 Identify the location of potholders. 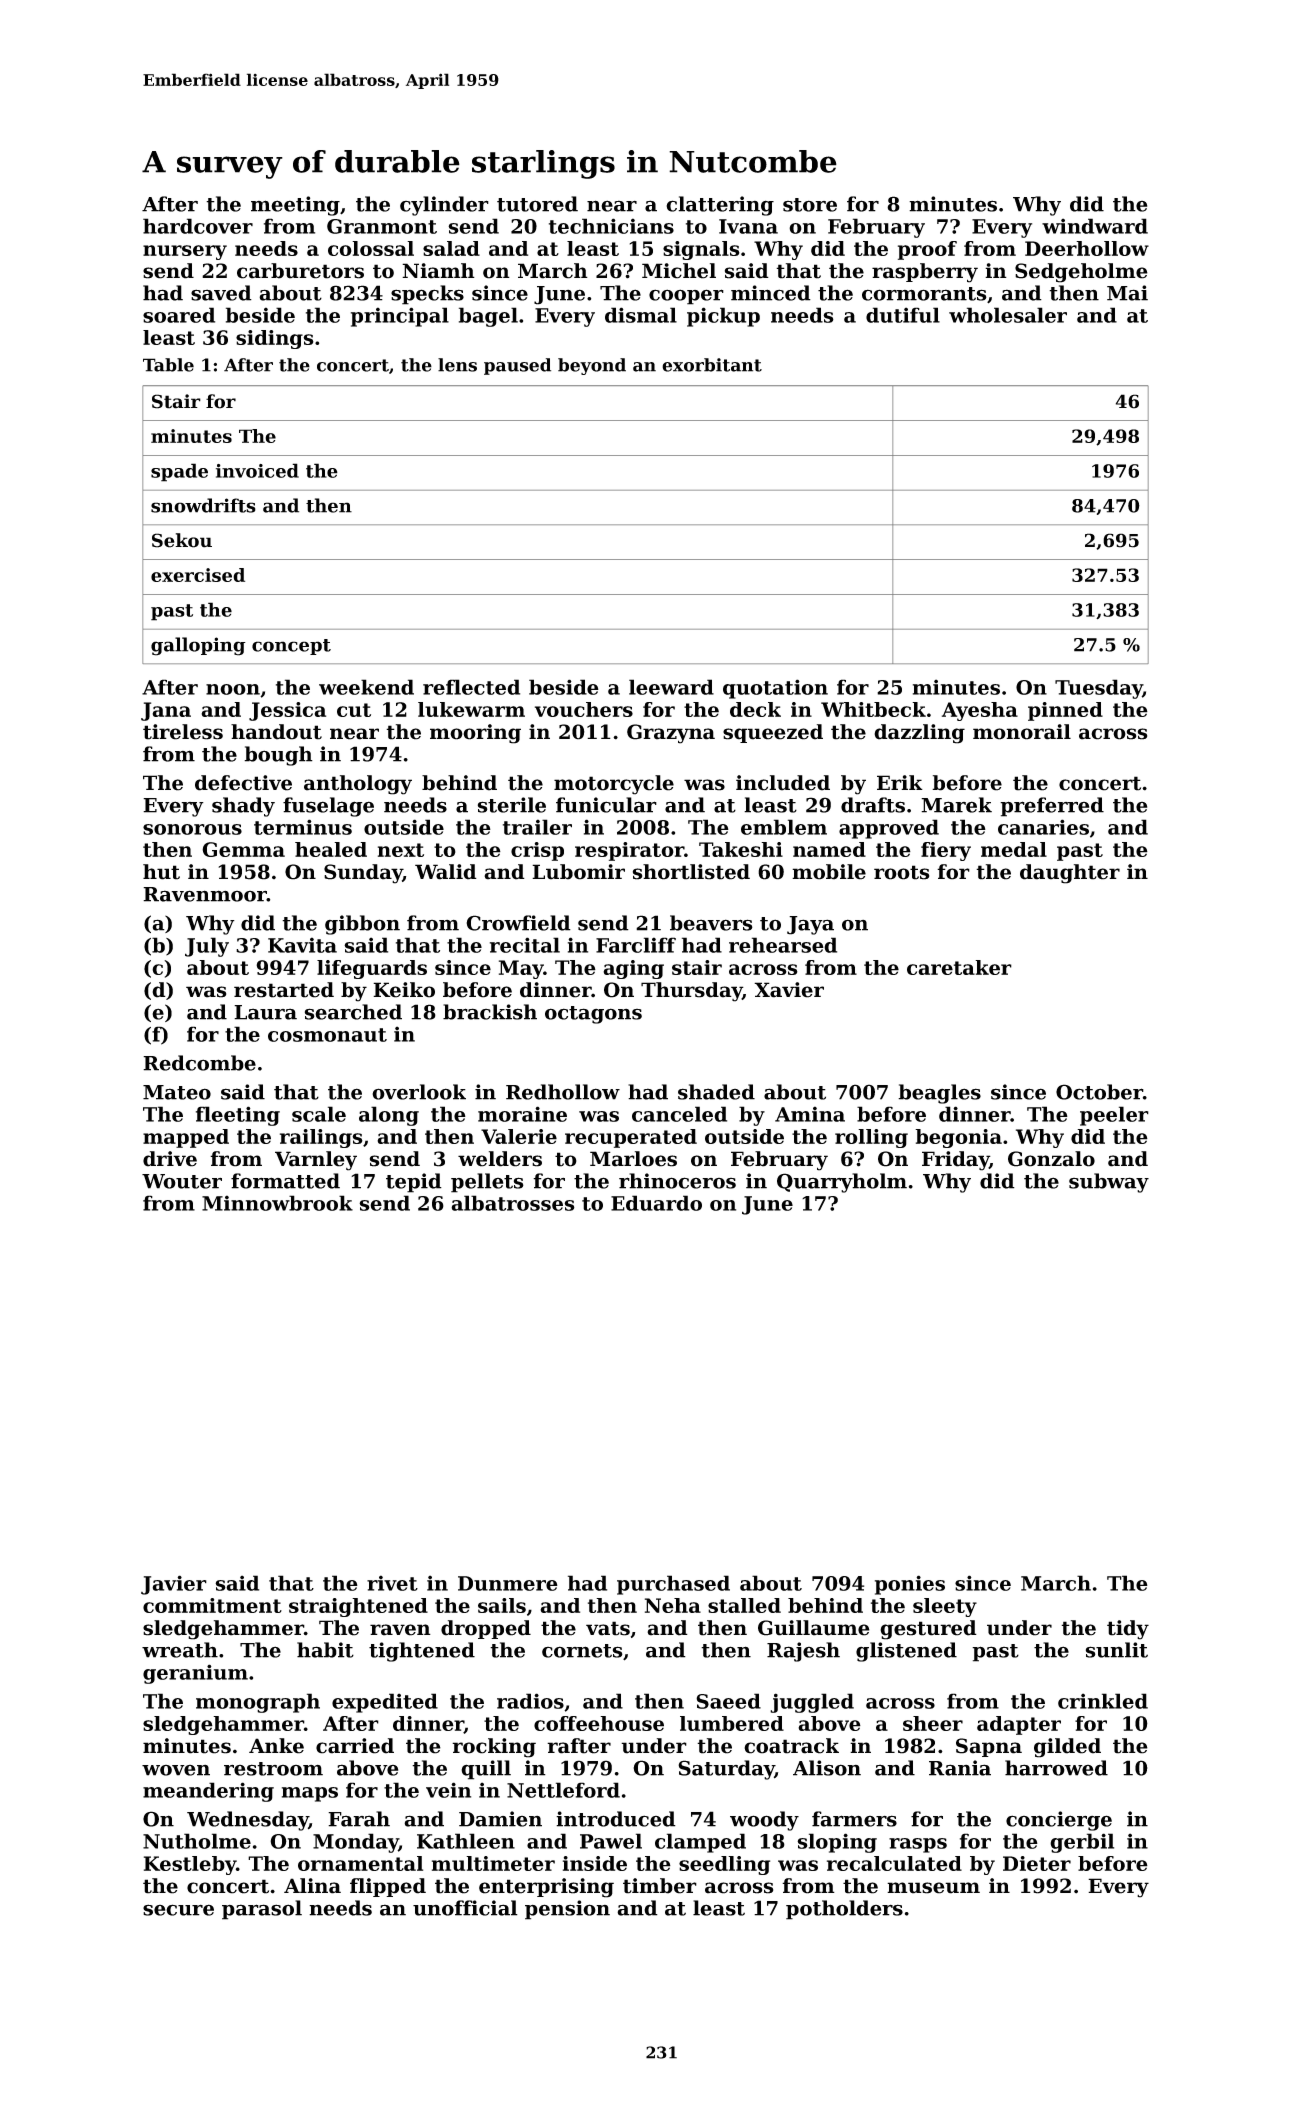
(844, 1910).
